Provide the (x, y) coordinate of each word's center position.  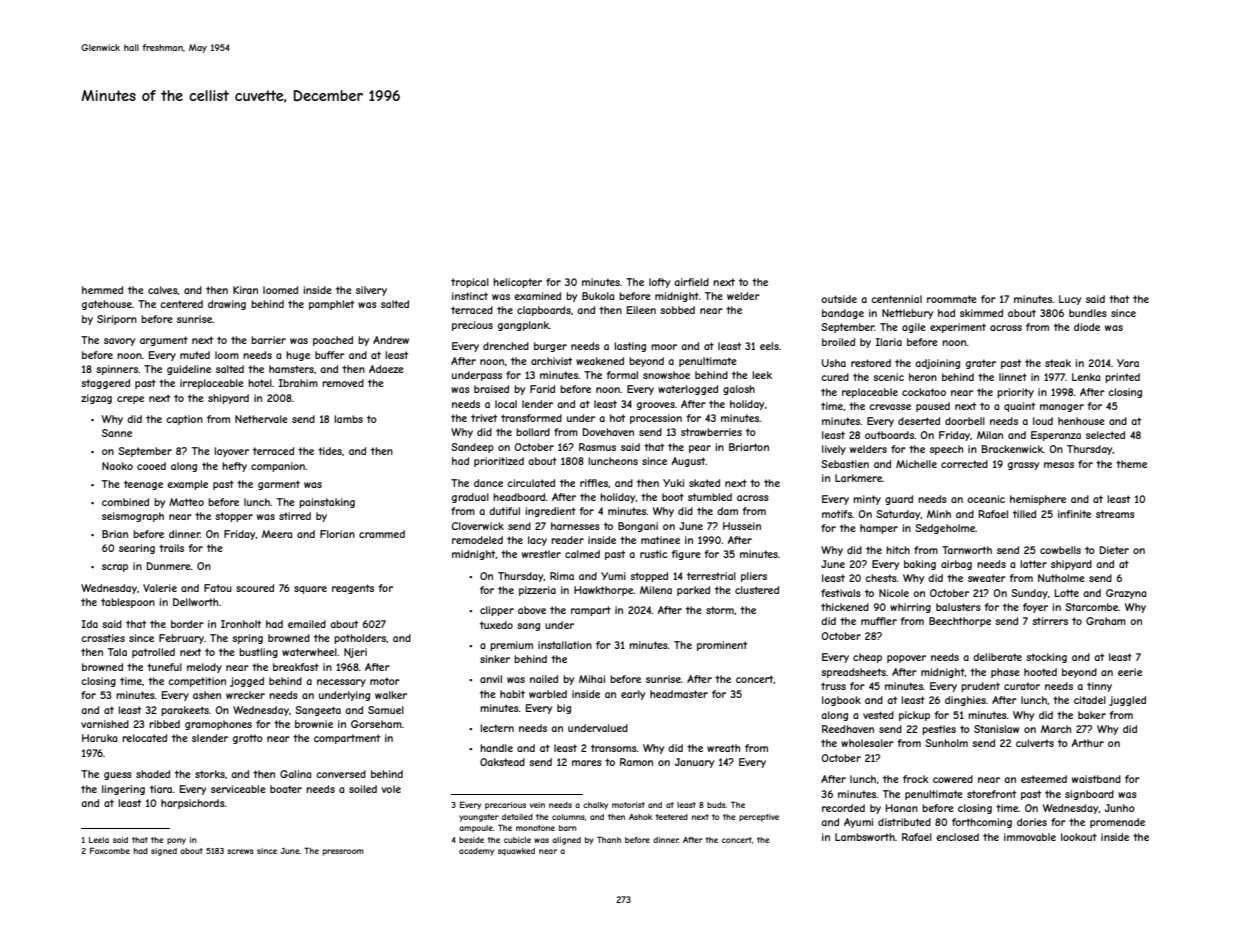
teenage (143, 485)
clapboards (544, 311)
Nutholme (1061, 578)
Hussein (742, 526)
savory (119, 342)
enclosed (957, 837)
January (694, 763)
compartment (347, 739)
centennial (896, 299)
